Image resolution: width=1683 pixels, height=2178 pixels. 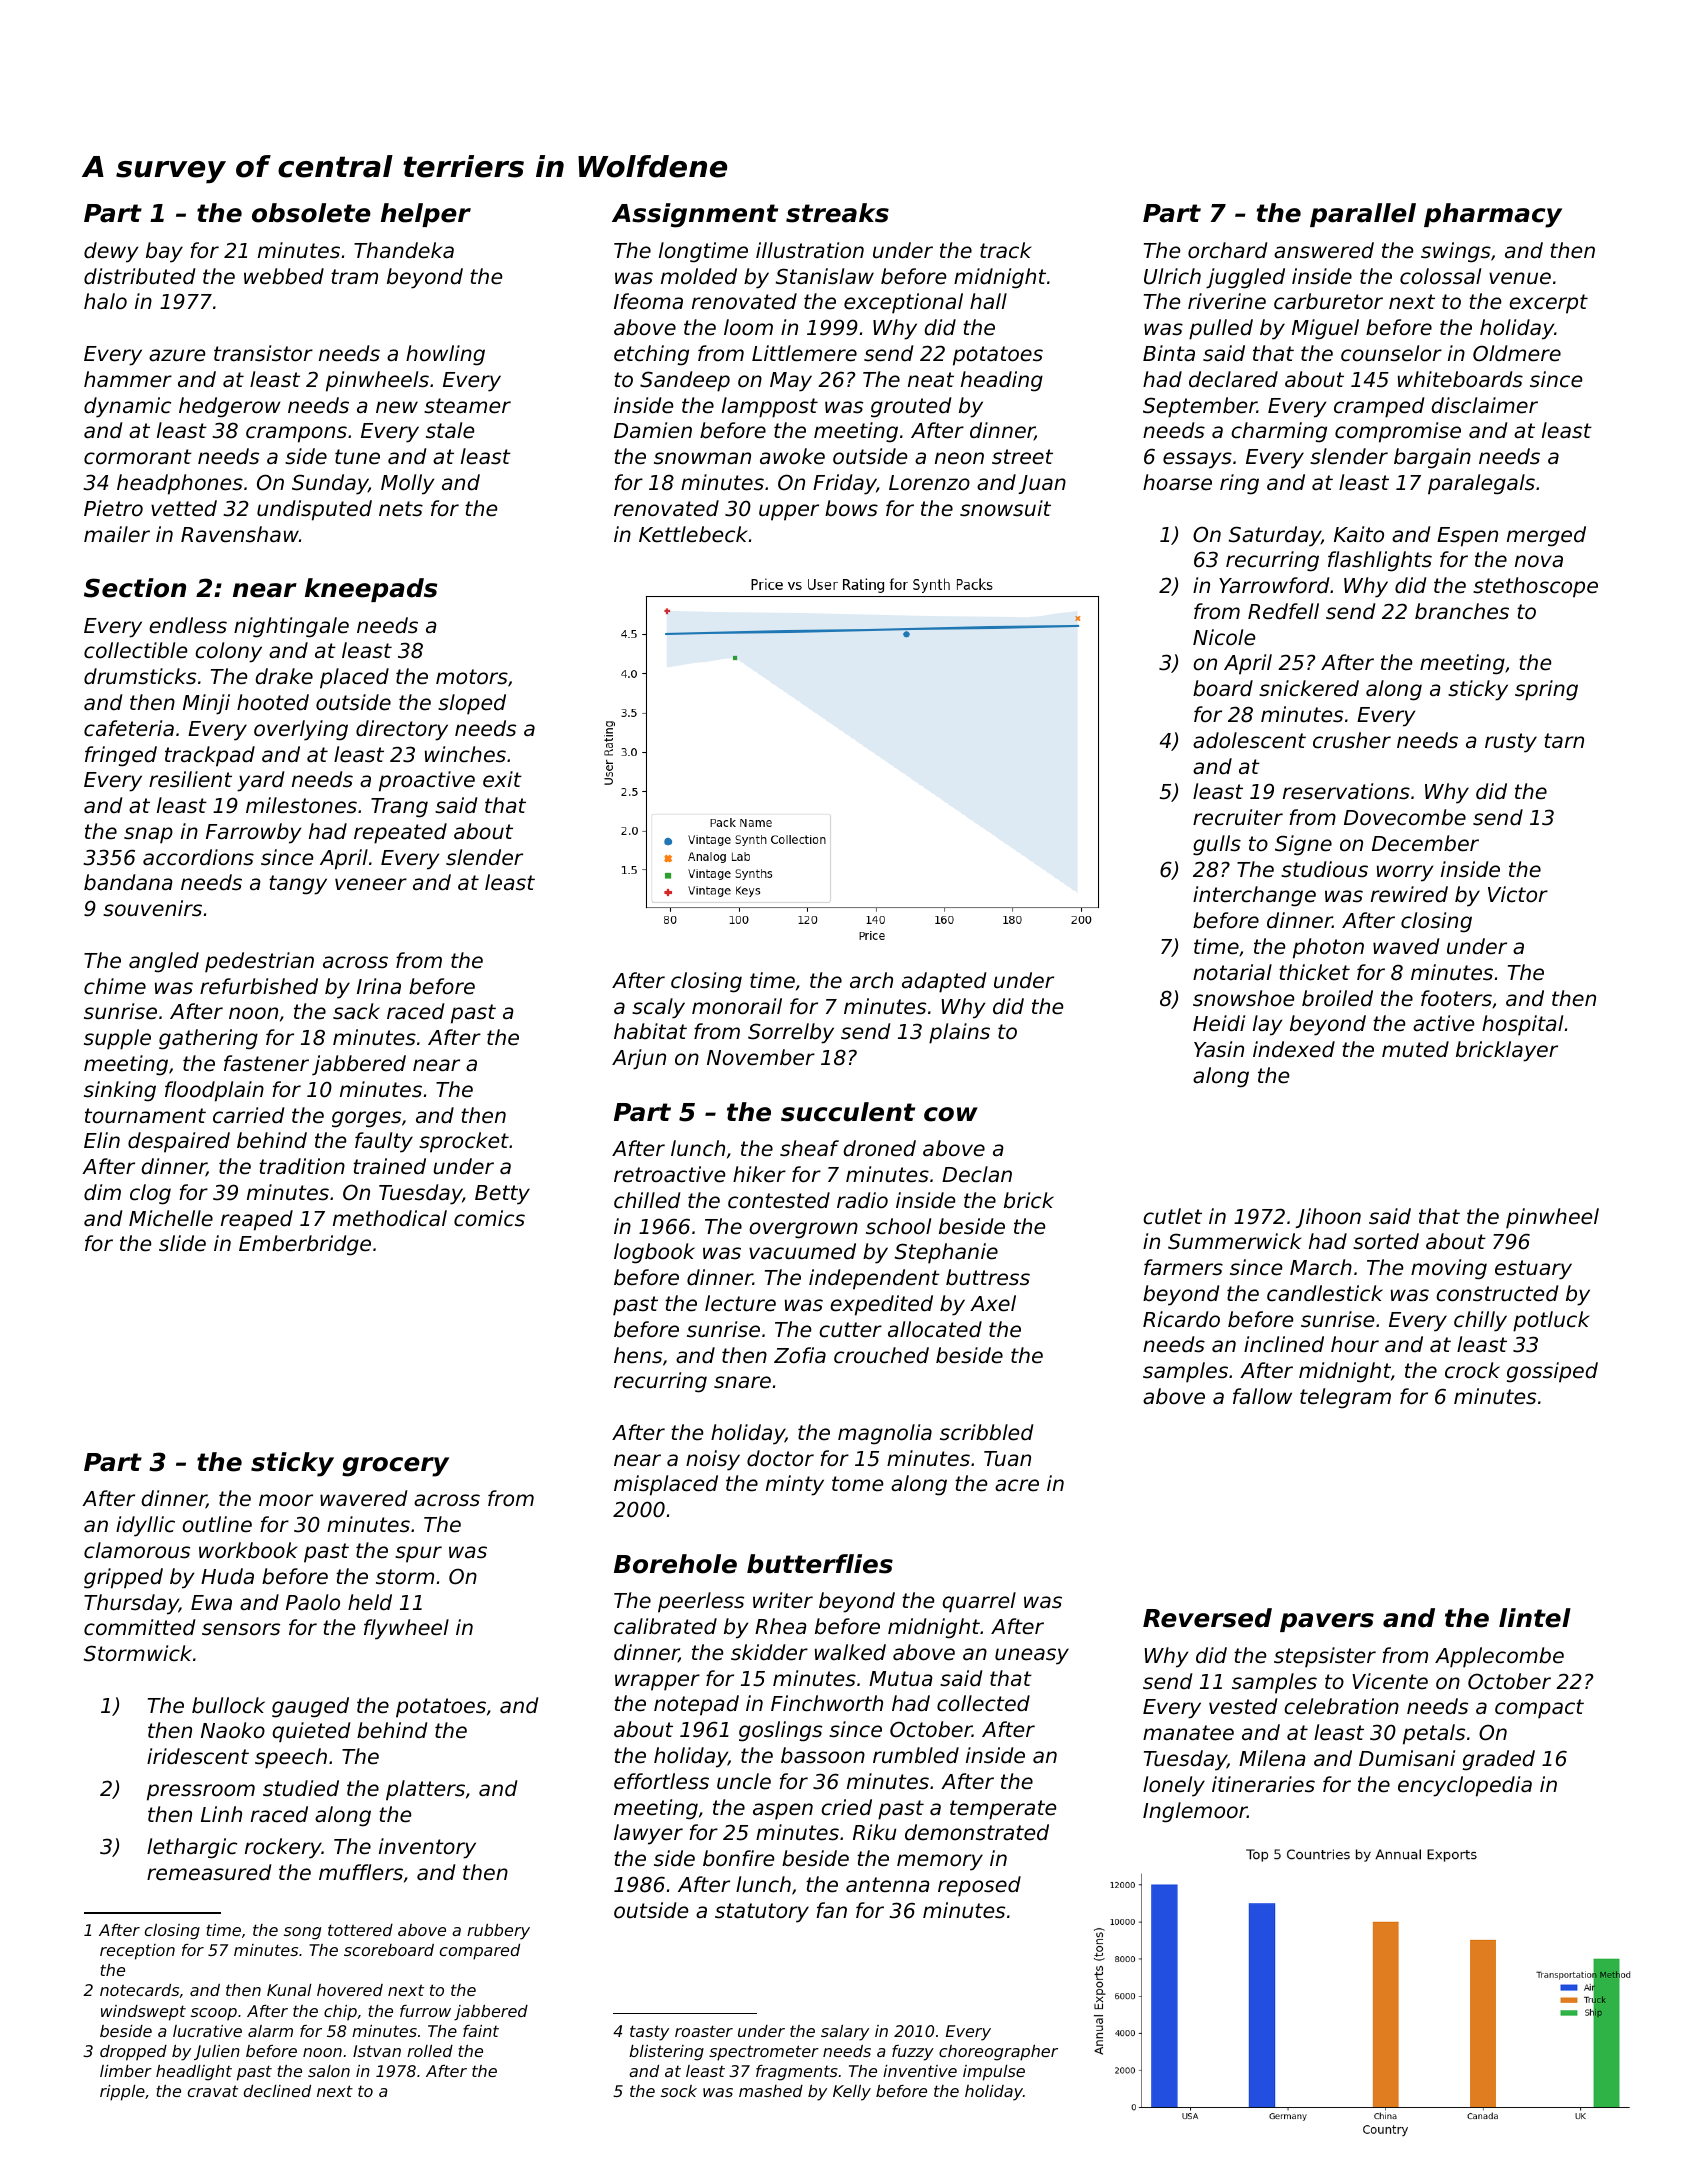 I want to click on gulls, so click(x=1217, y=845).
